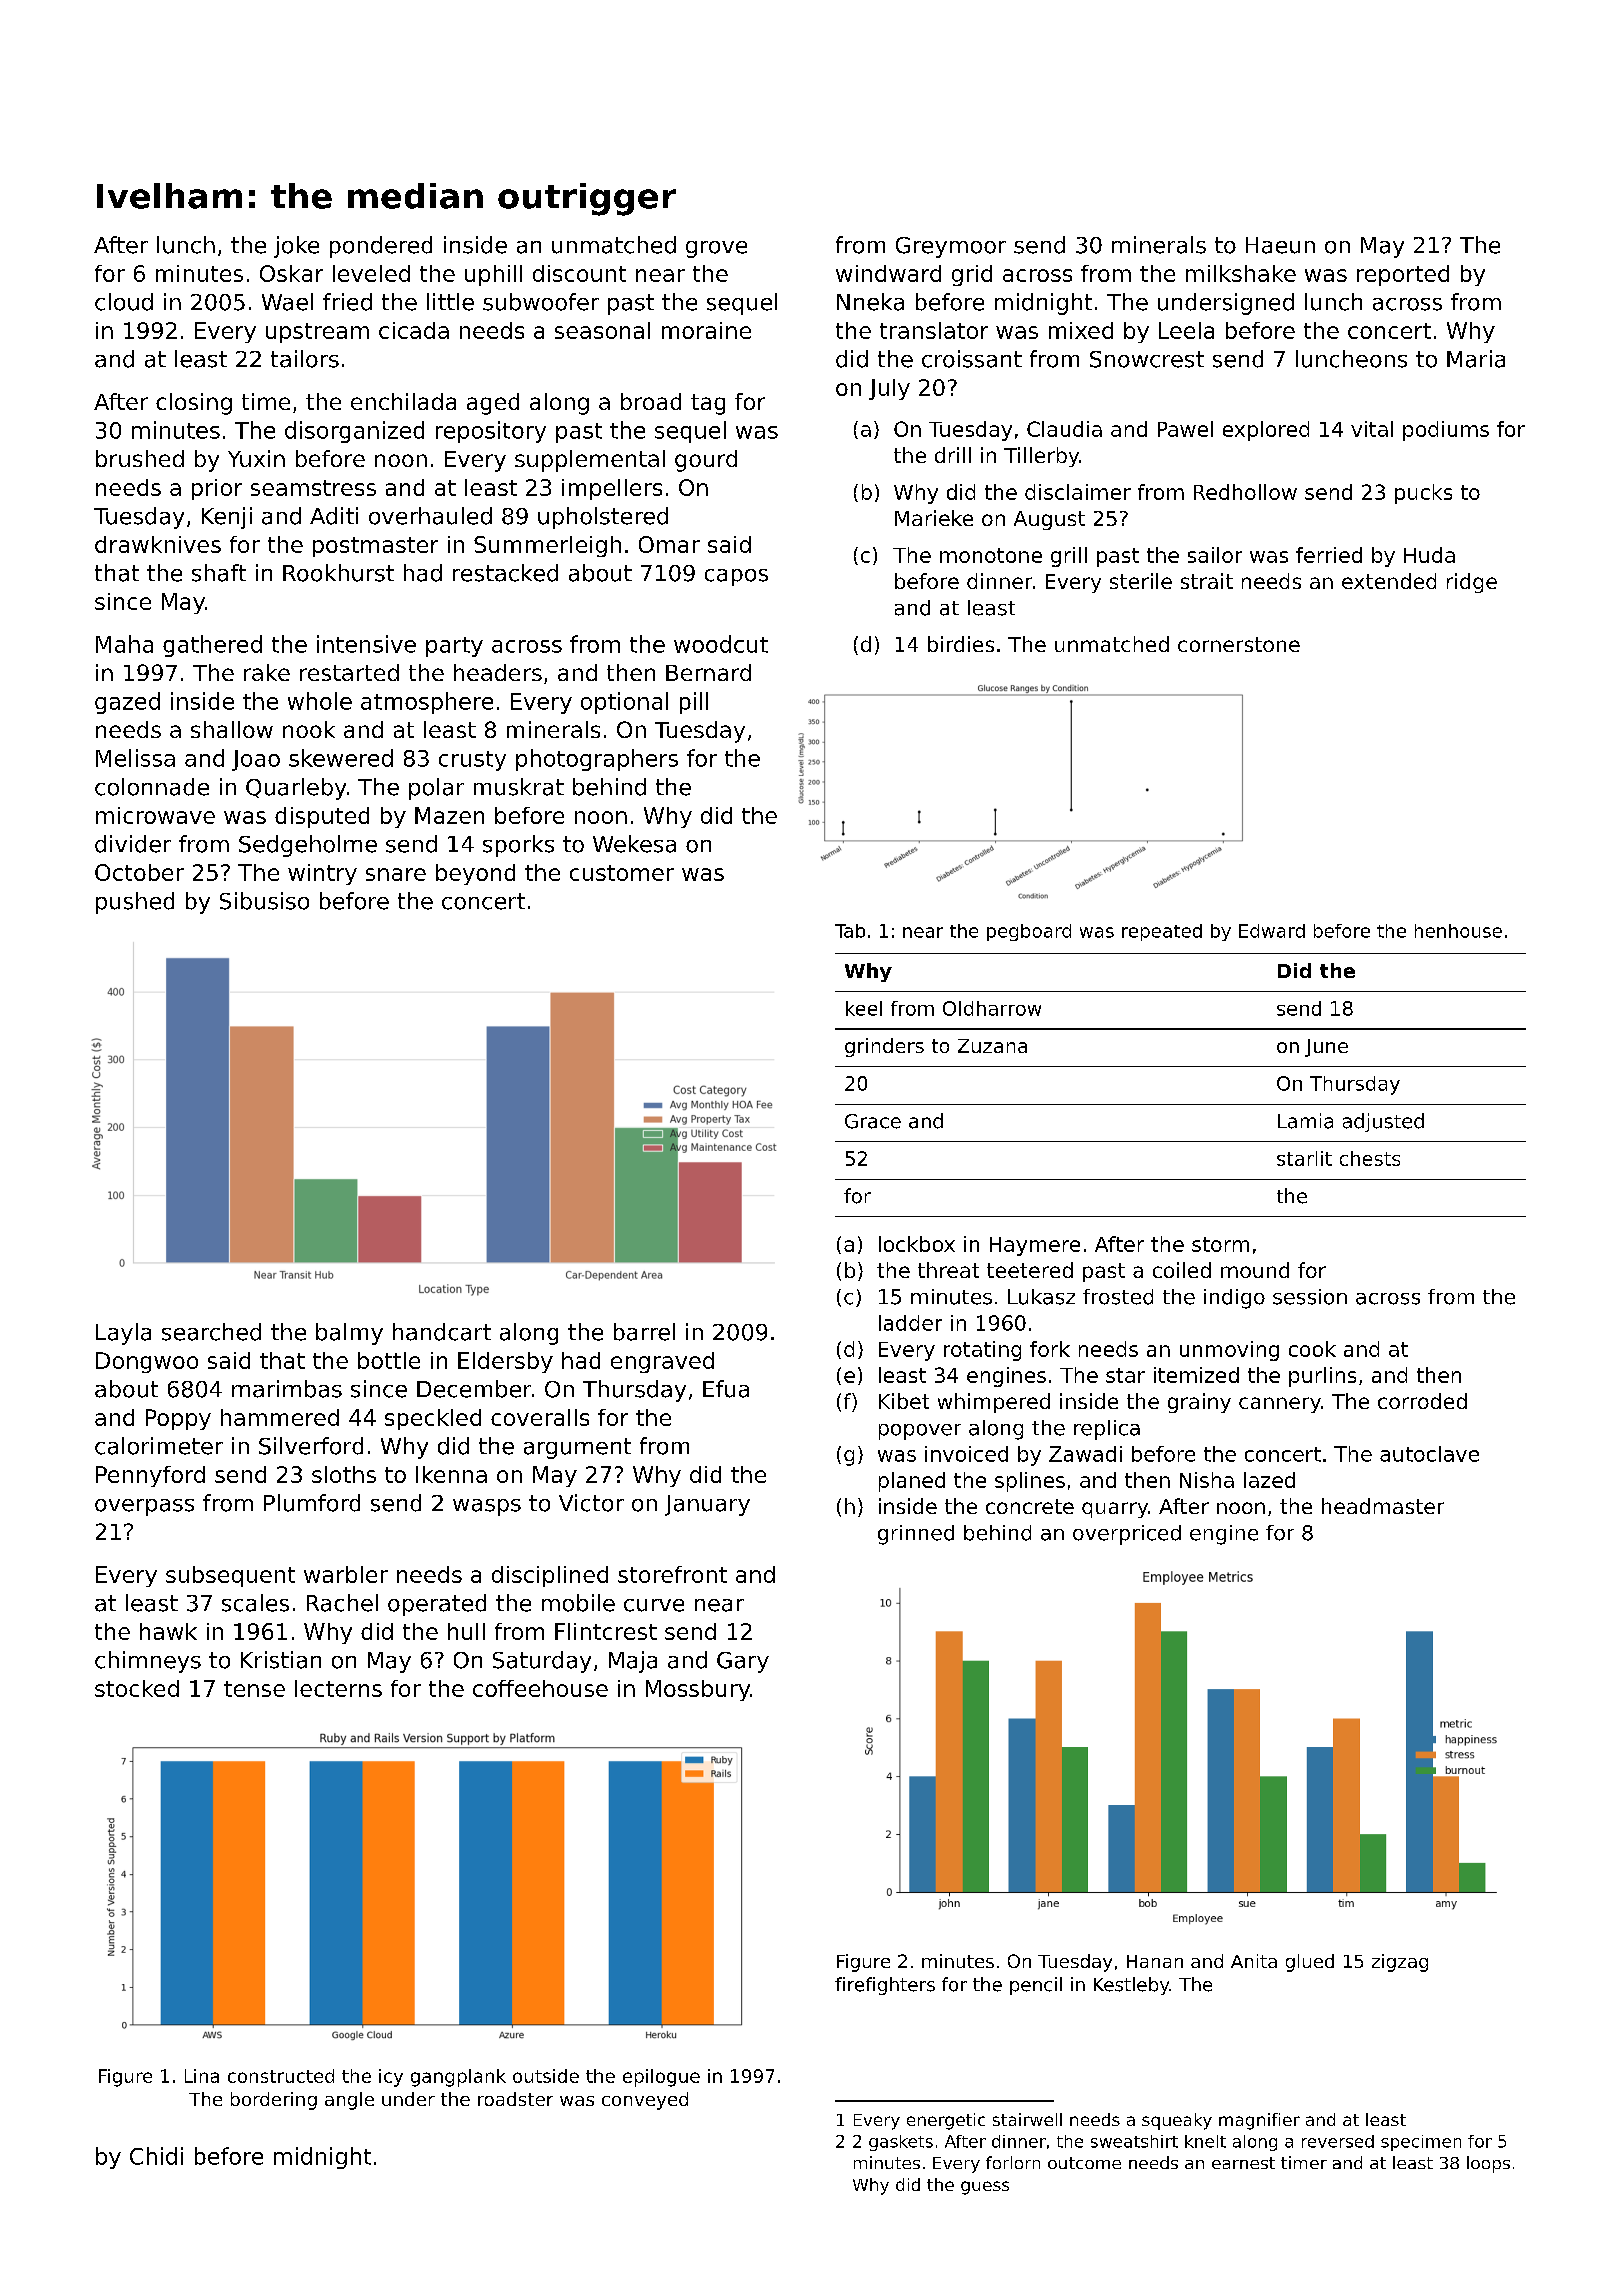 This screenshot has width=1620, height=2292. What do you see at coordinates (884, 1047) in the screenshot?
I see `grinders` at bounding box center [884, 1047].
